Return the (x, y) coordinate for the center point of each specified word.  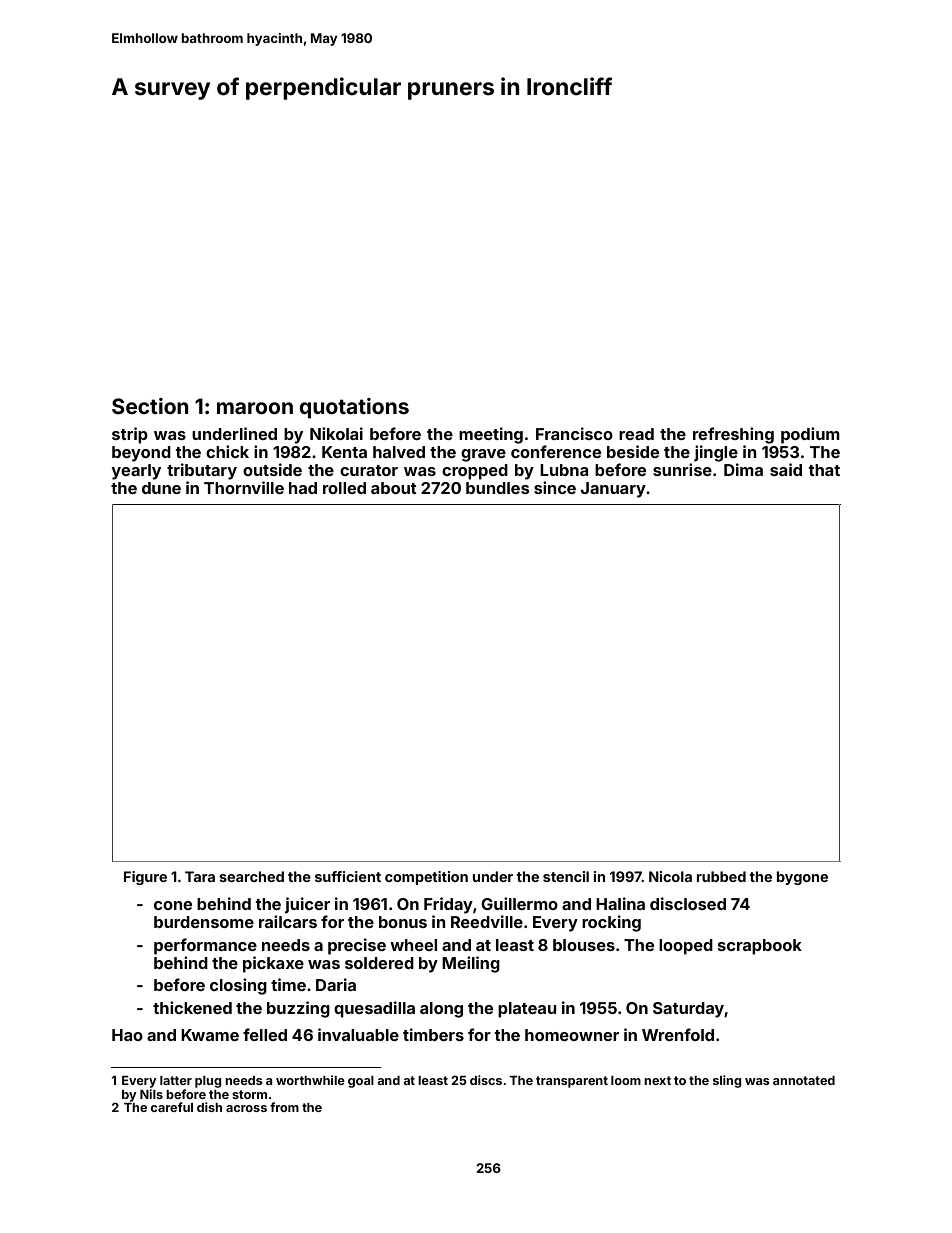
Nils (151, 1094)
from (284, 1107)
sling (727, 1081)
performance (205, 946)
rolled (344, 488)
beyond (141, 454)
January (613, 490)
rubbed (721, 876)
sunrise (682, 469)
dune (161, 488)
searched (251, 876)
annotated (804, 1080)
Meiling (471, 964)
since (555, 487)
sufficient (348, 876)
